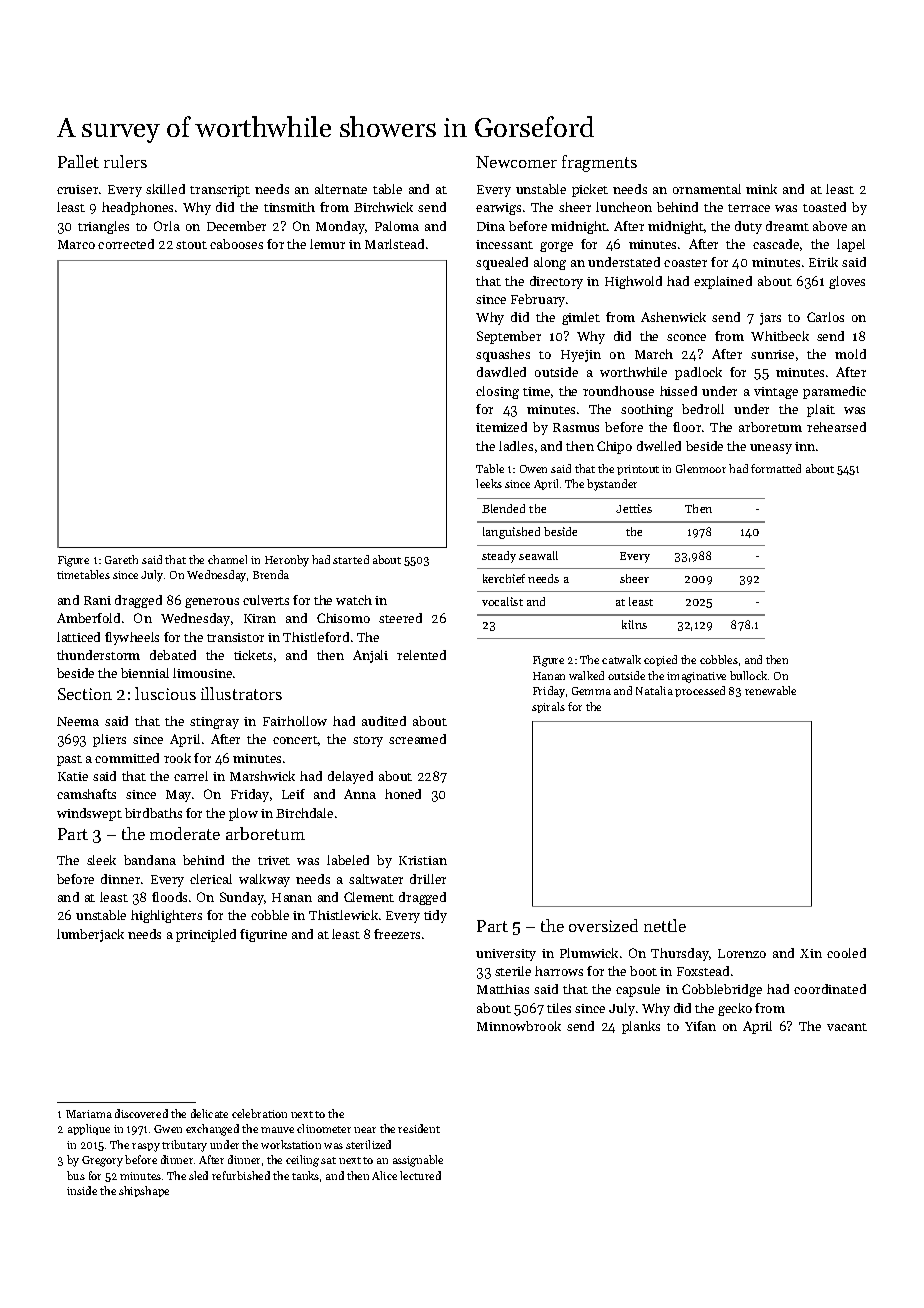 The width and height of the screenshot is (924, 1308). What do you see at coordinates (504, 578) in the screenshot?
I see `kerchief` at bounding box center [504, 578].
